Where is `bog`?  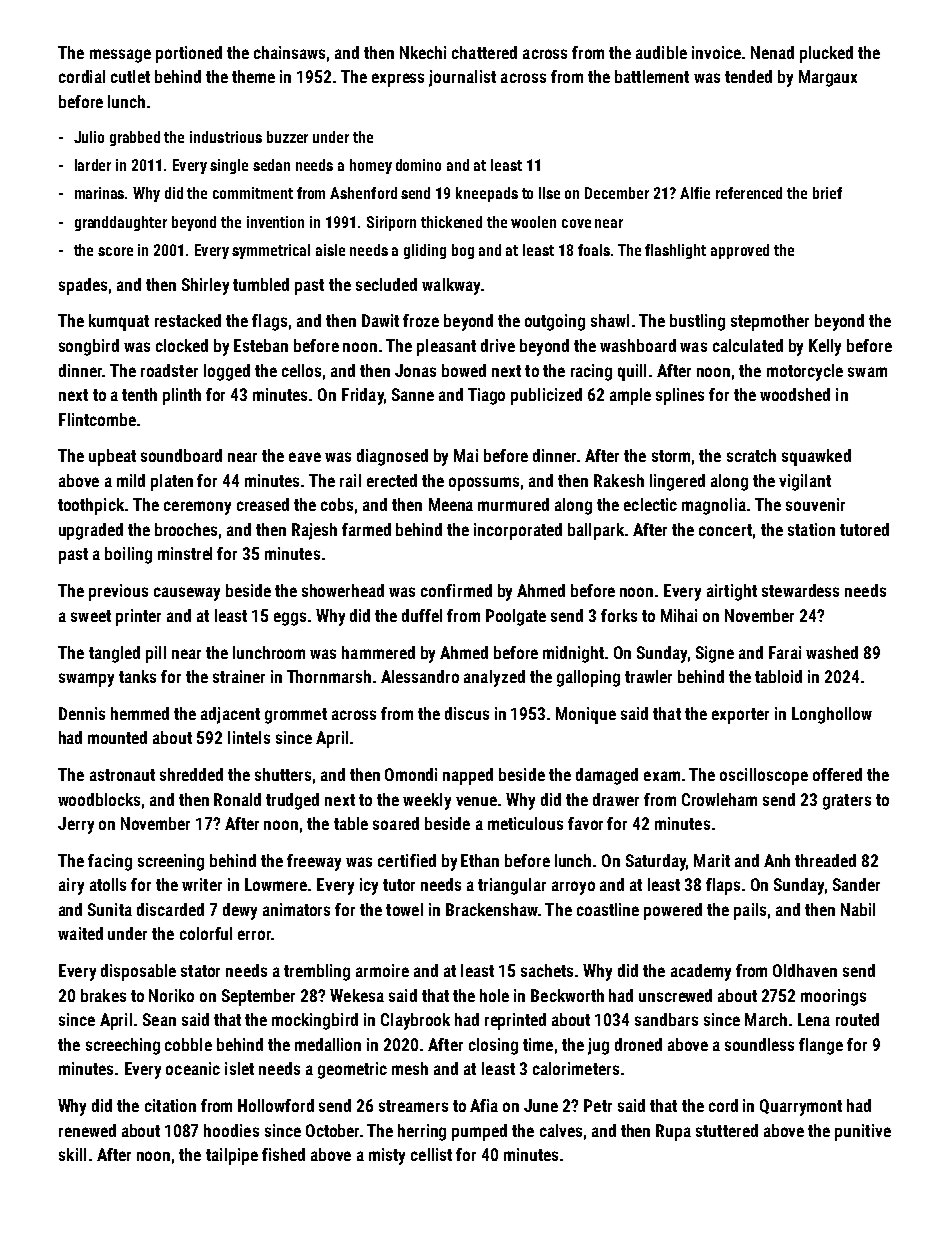
bog is located at coordinates (463, 251).
